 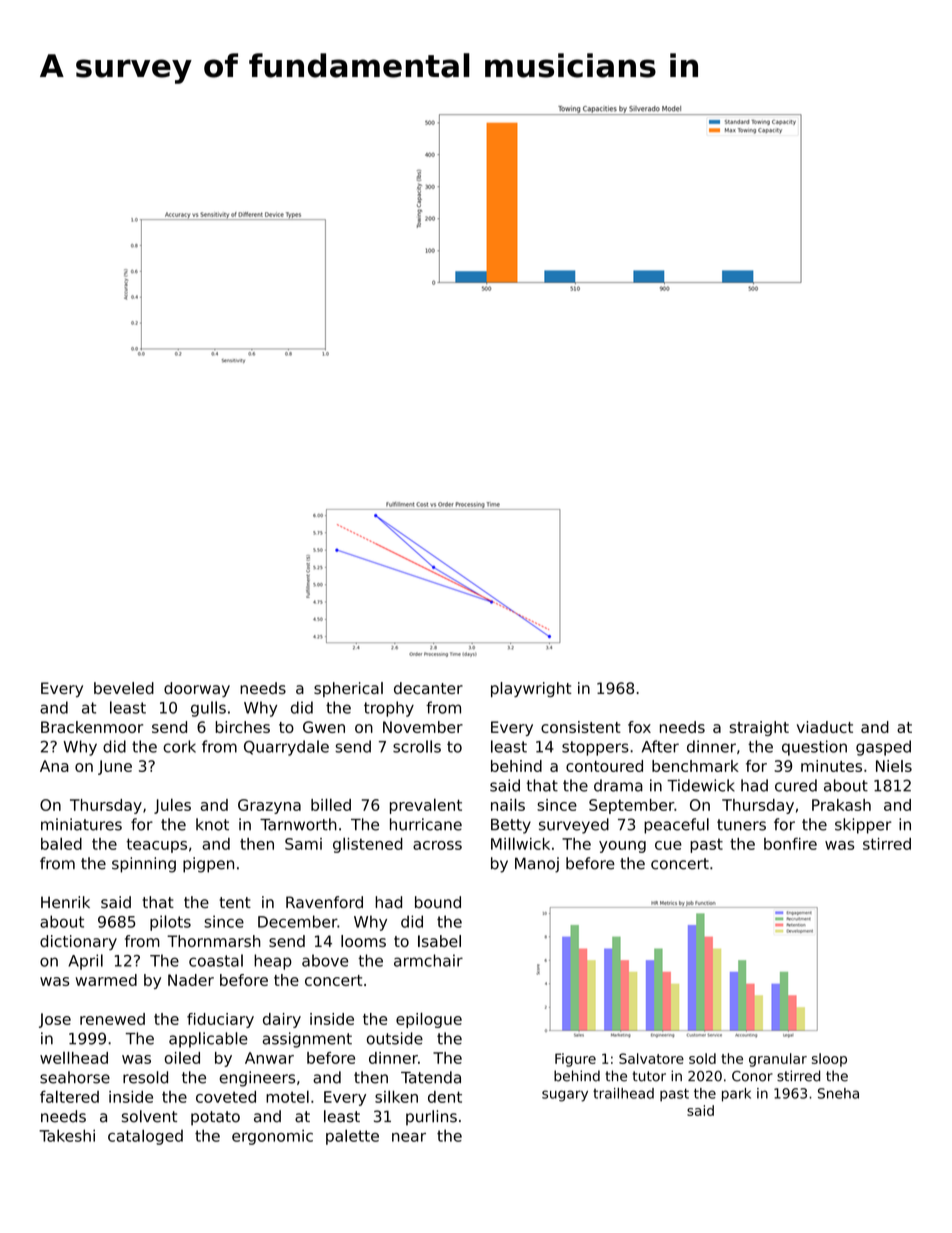 I want to click on playwright, so click(x=531, y=689).
